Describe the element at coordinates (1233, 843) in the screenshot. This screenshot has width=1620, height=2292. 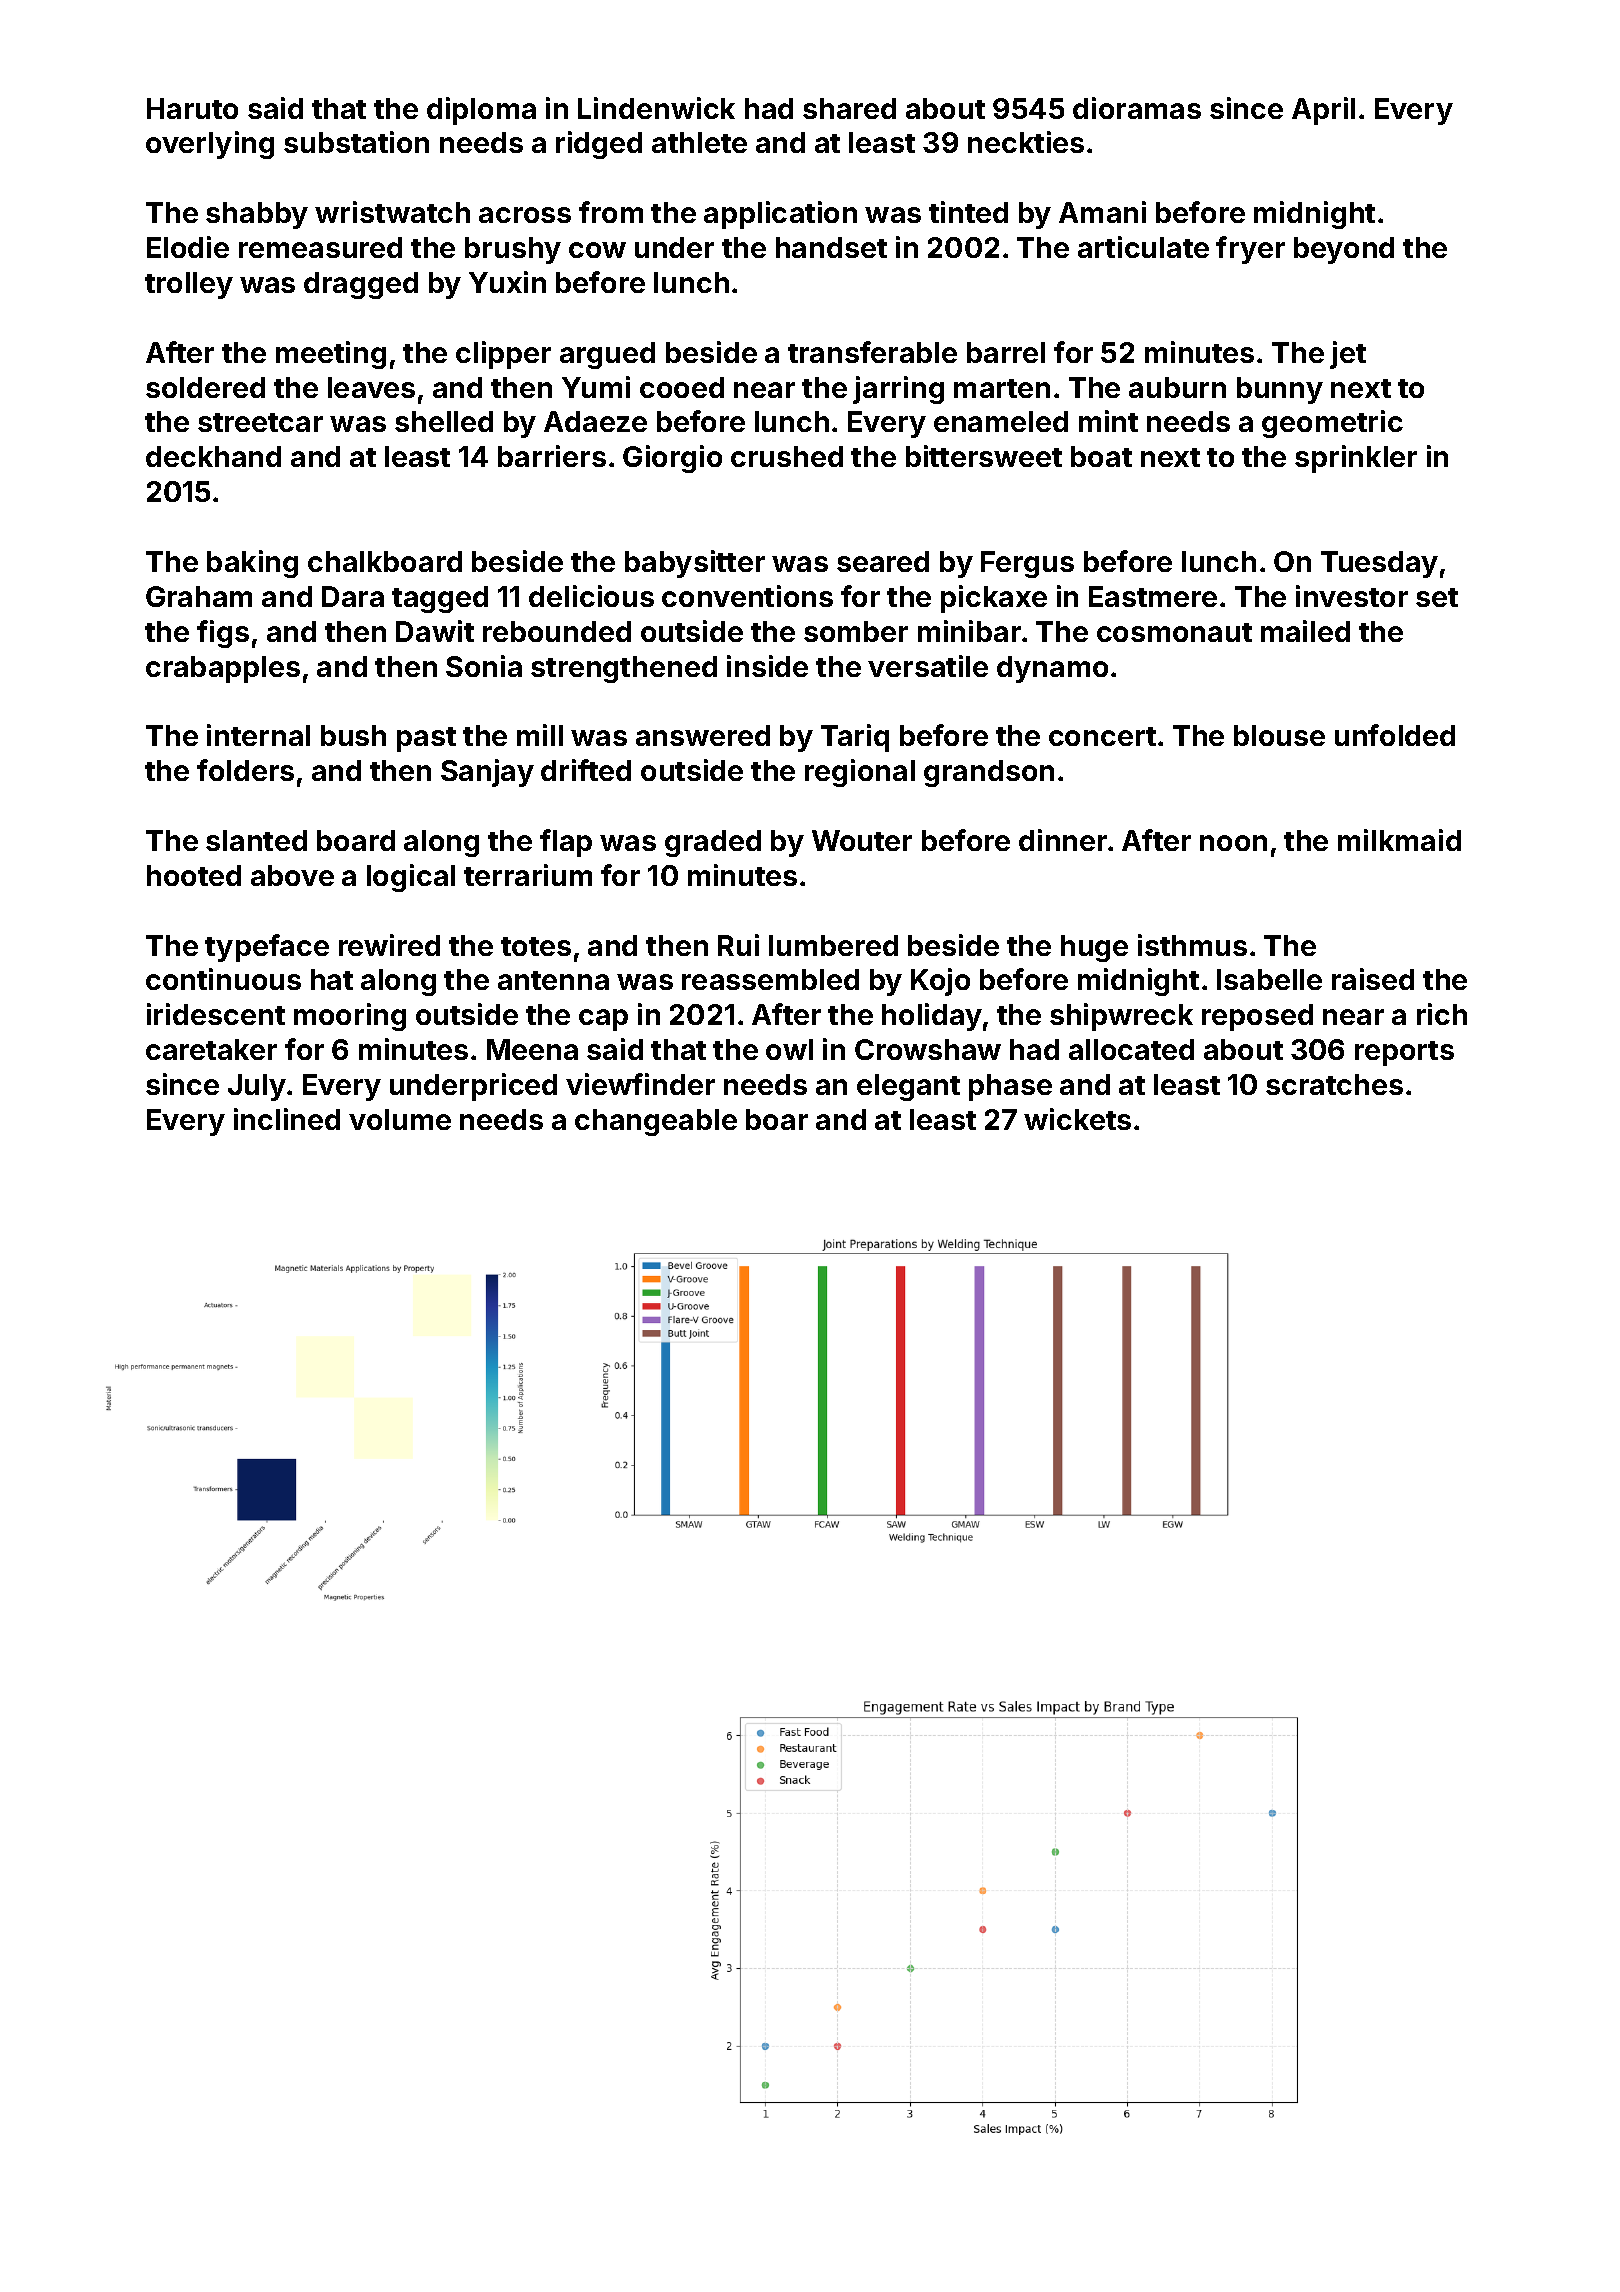
I see `noon` at that location.
